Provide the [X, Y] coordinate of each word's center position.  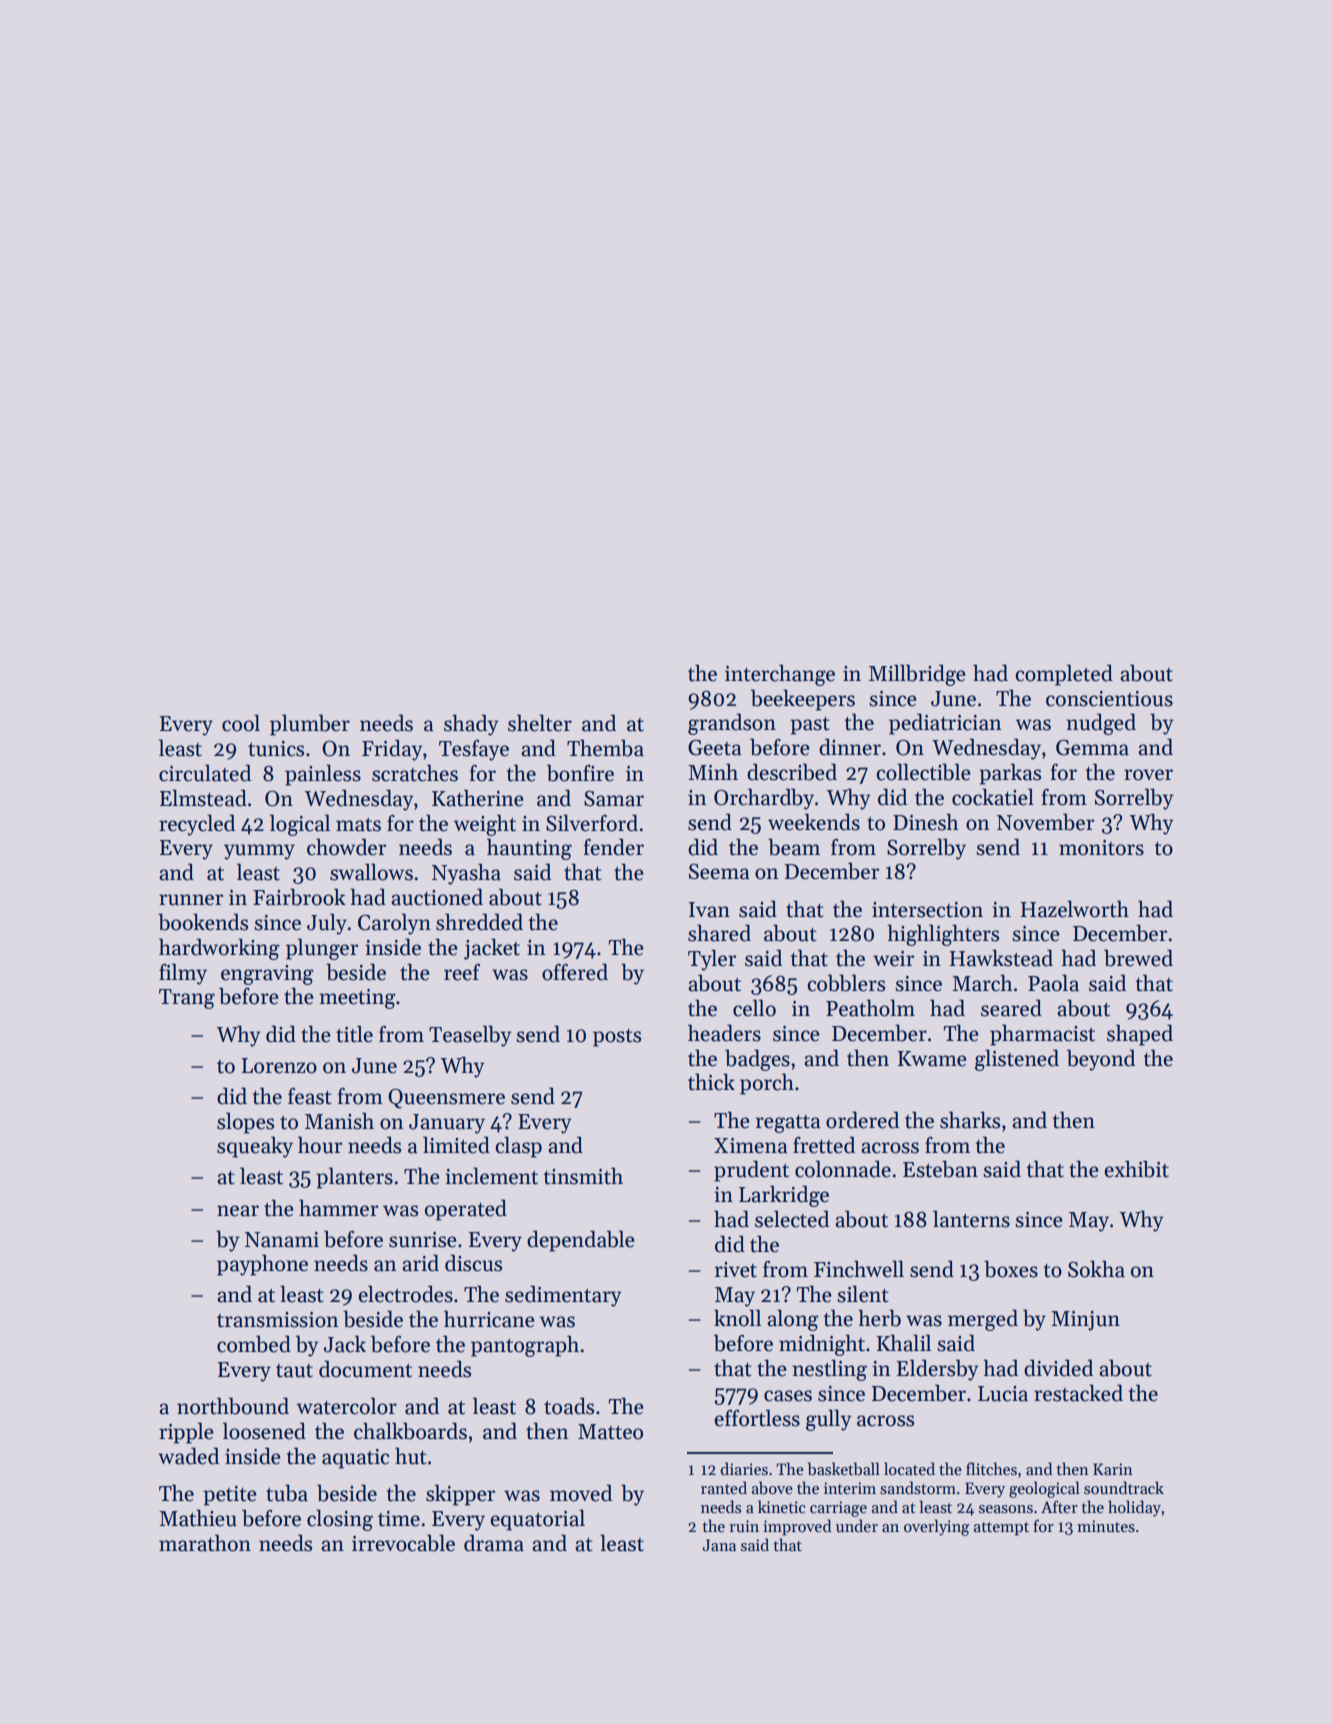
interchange [780, 675]
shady [471, 725]
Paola [1053, 983]
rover [1148, 775]
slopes [245, 1123]
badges [757, 1060]
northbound [233, 1406]
